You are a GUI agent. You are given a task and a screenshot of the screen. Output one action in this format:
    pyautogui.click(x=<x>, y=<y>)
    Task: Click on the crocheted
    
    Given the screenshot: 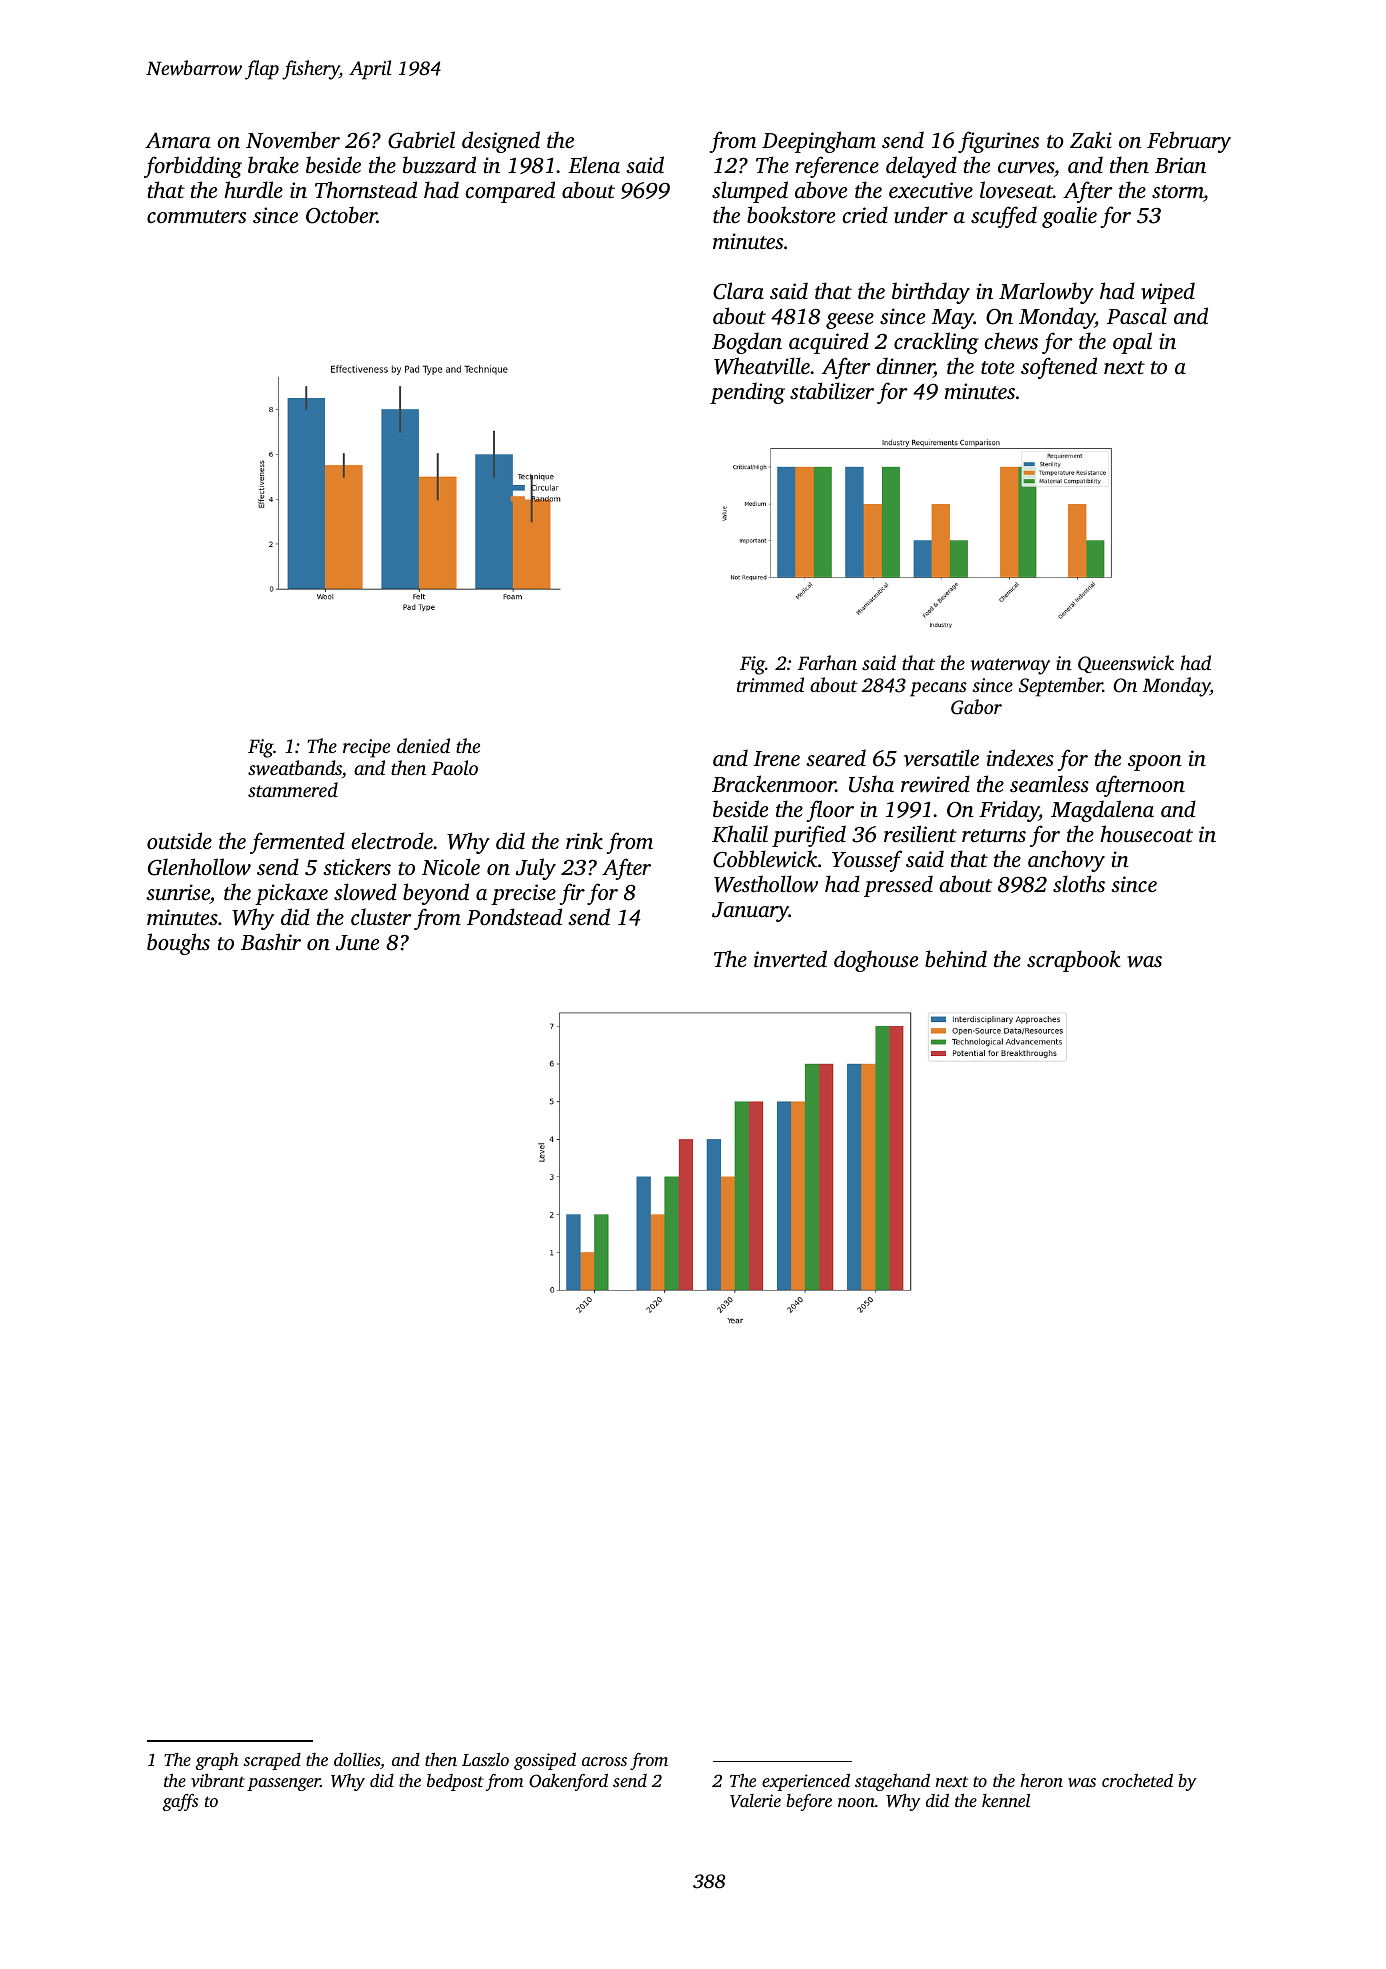 What is the action you would take?
    pyautogui.click(x=1137, y=1780)
